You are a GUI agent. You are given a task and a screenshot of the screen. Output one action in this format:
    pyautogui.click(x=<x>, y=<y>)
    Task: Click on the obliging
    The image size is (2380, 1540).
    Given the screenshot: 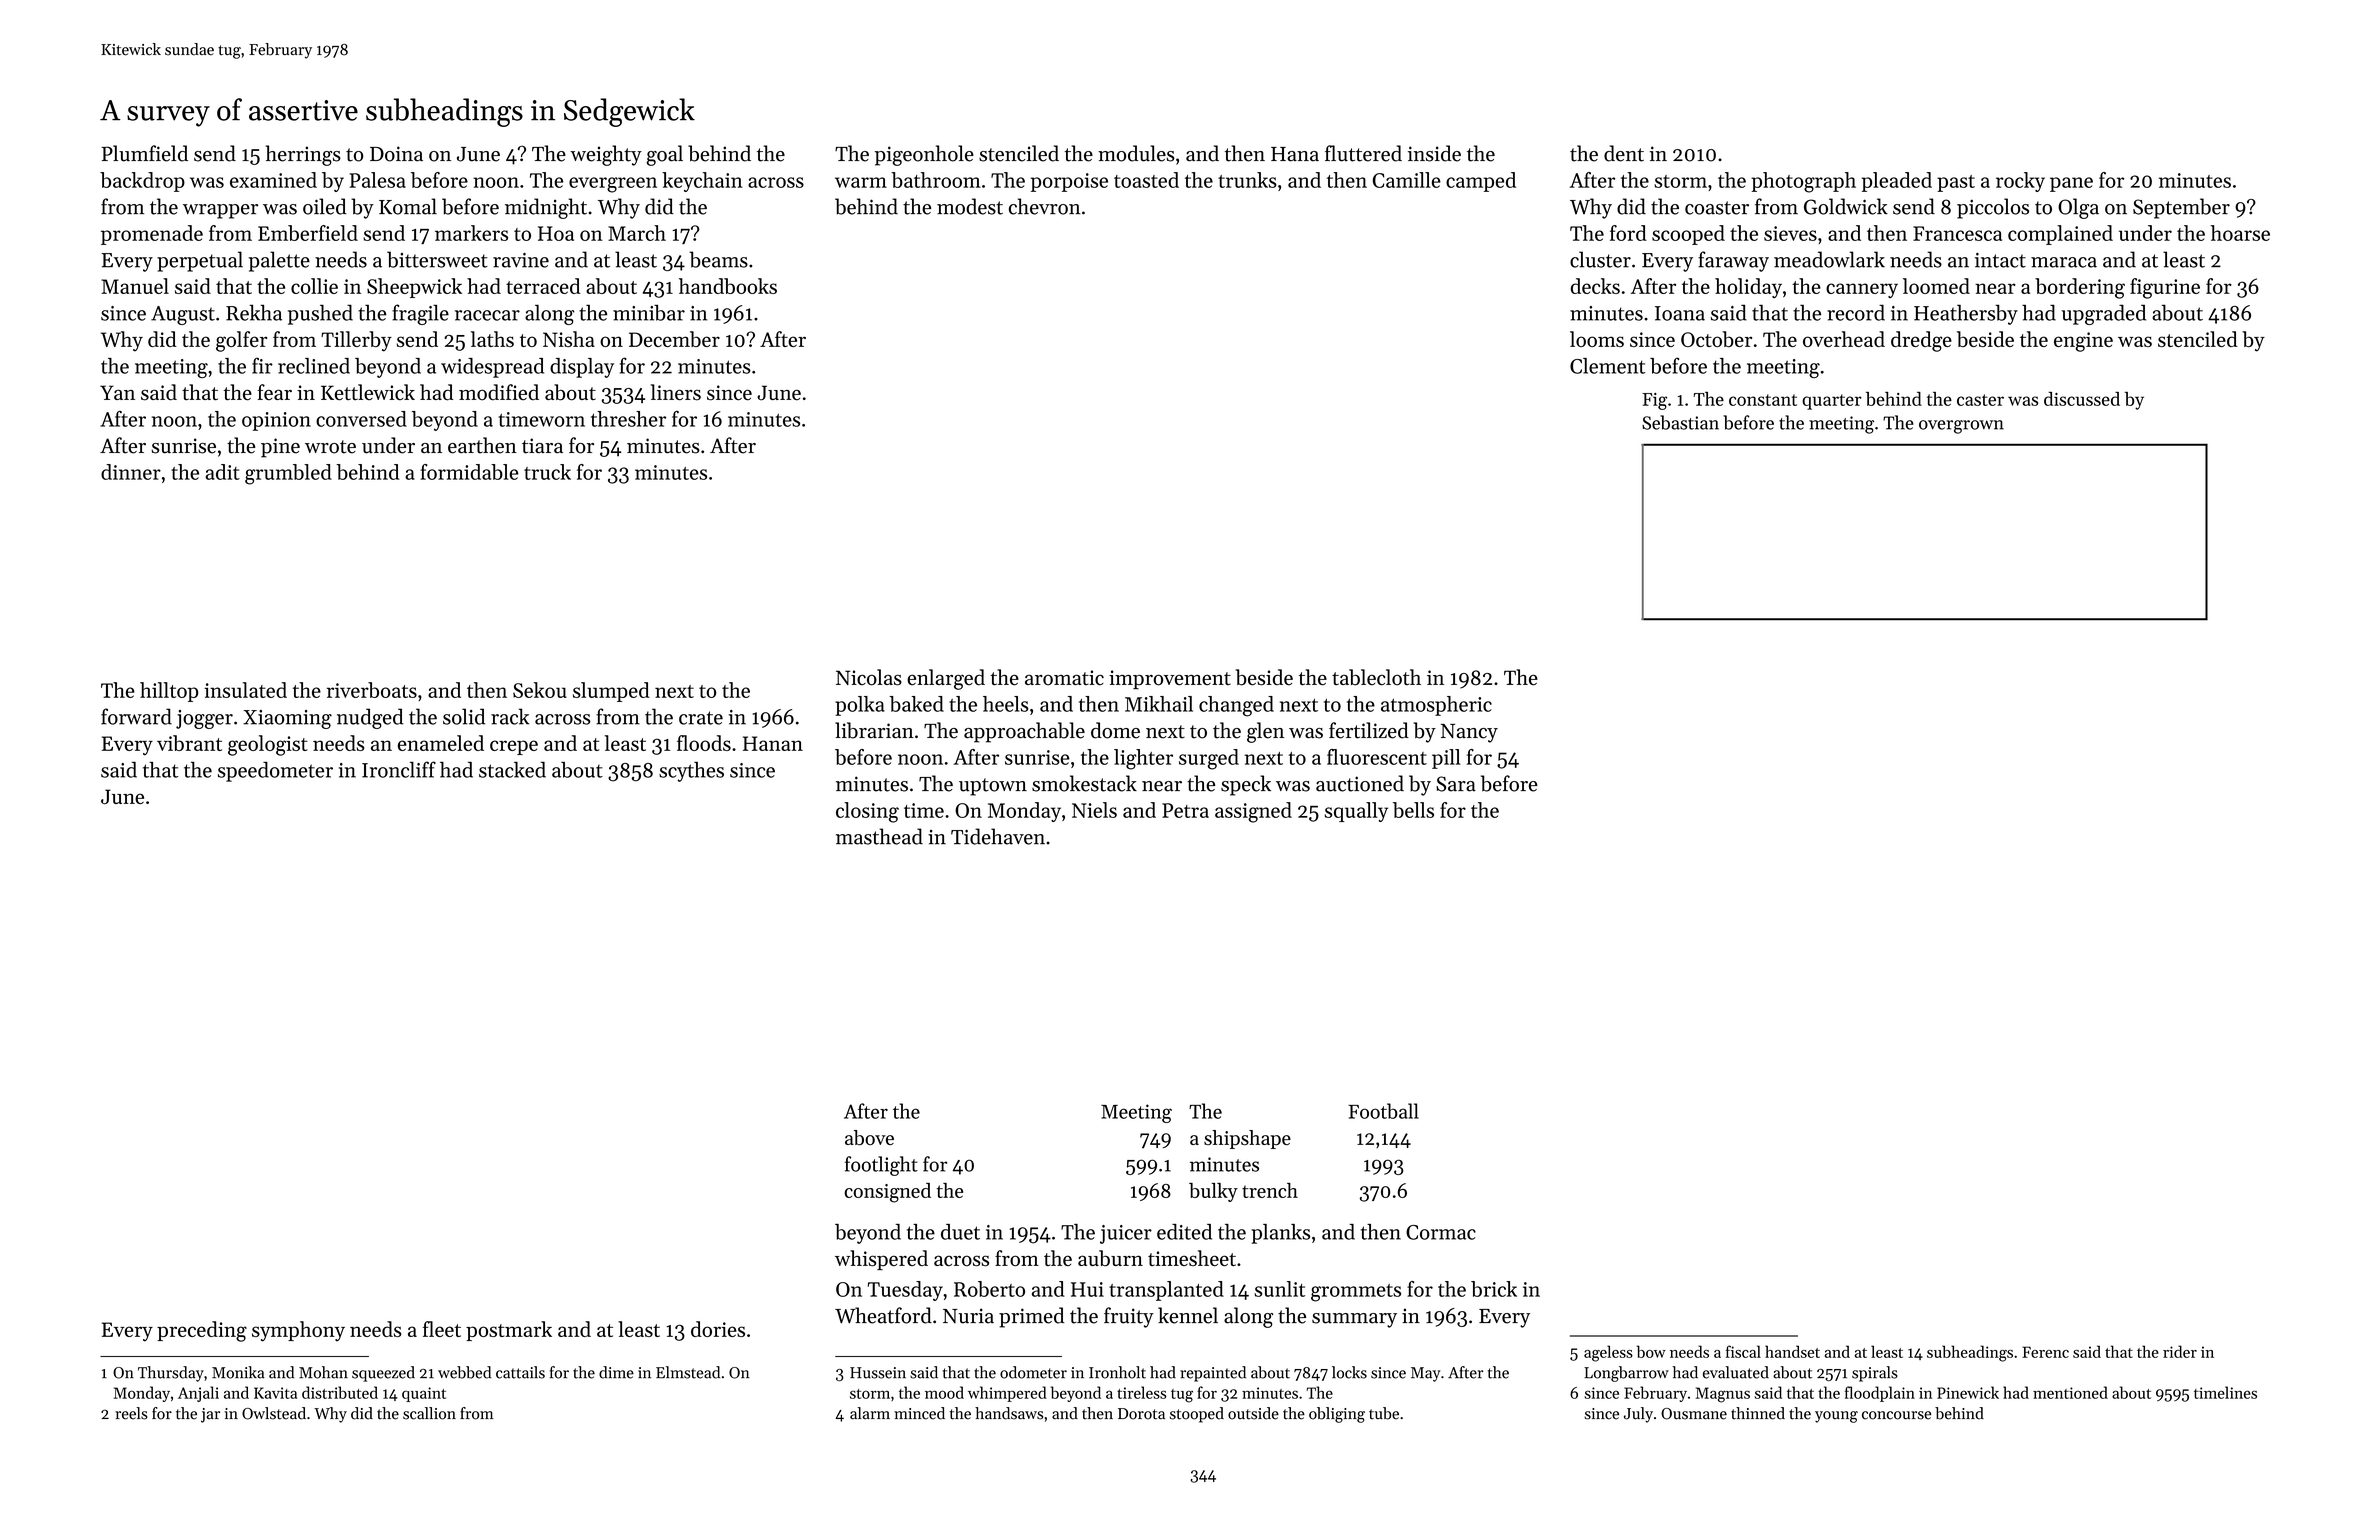 What is the action you would take?
    pyautogui.click(x=1337, y=1415)
